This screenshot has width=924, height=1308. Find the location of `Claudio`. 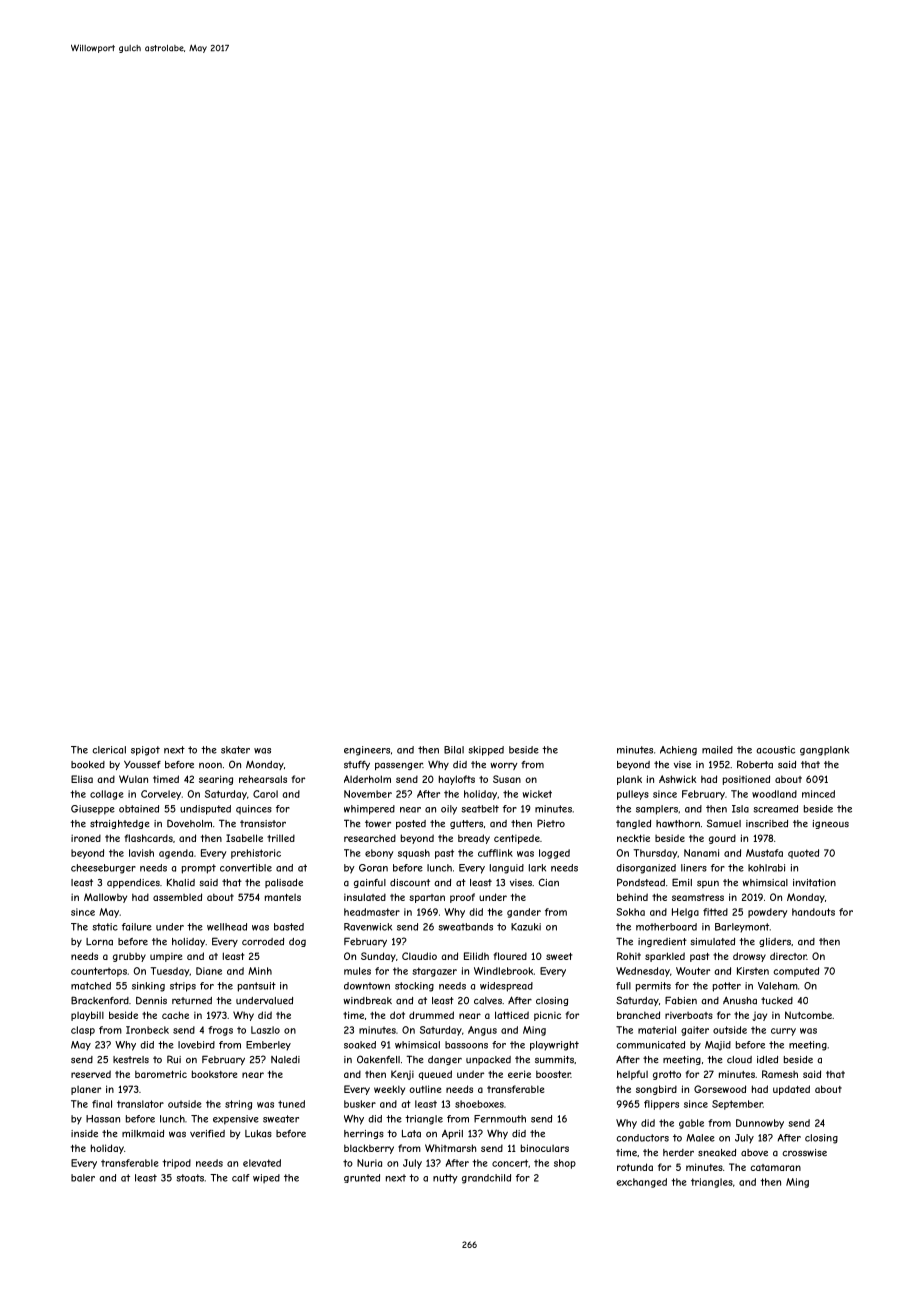

Claudio is located at coordinates (419, 956).
